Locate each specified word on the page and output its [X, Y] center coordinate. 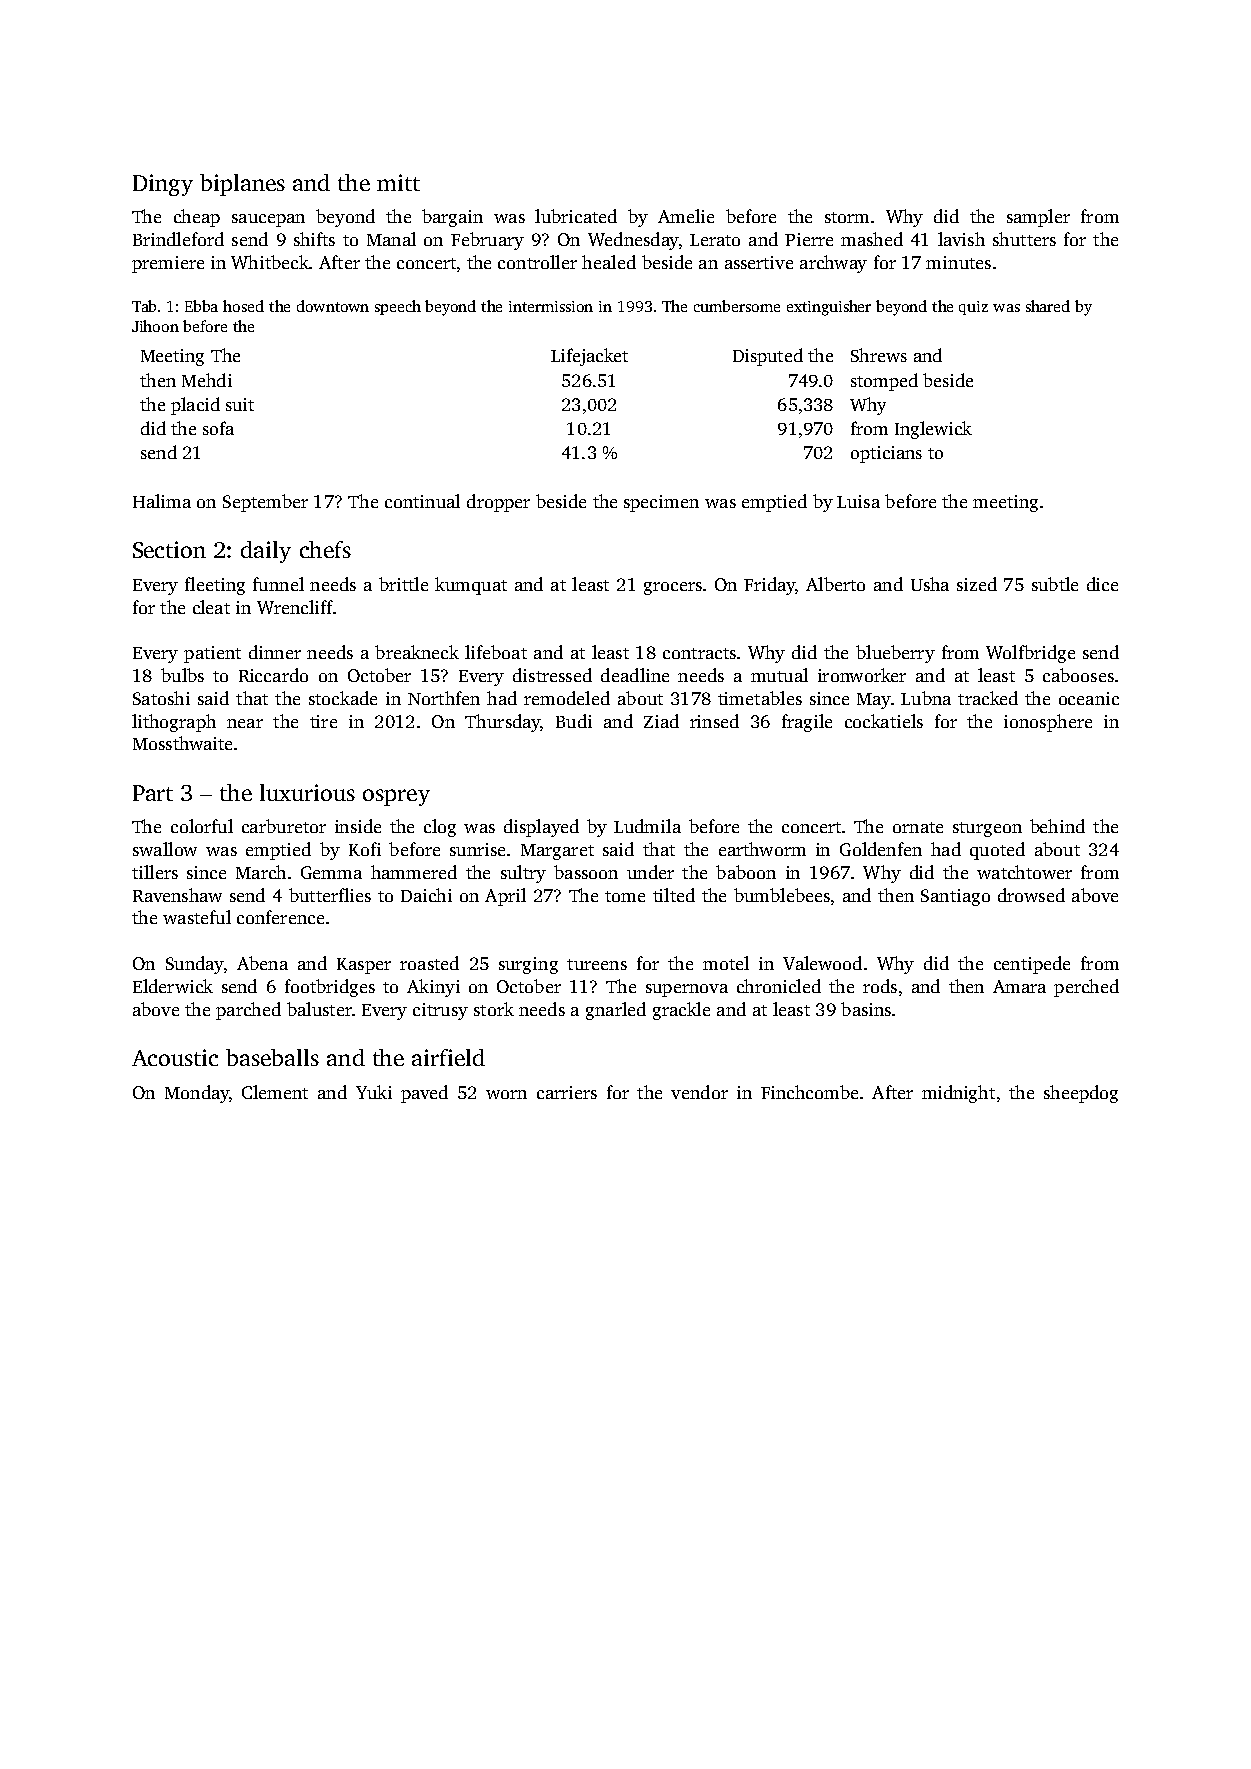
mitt [398, 182]
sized [977, 584]
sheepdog [1081, 1094]
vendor [699, 1092]
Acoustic [175, 1057]
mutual [779, 675]
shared [1048, 306]
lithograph [174, 723]
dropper [498, 503]
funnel [278, 584]
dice [1102, 584]
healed [609, 262]
